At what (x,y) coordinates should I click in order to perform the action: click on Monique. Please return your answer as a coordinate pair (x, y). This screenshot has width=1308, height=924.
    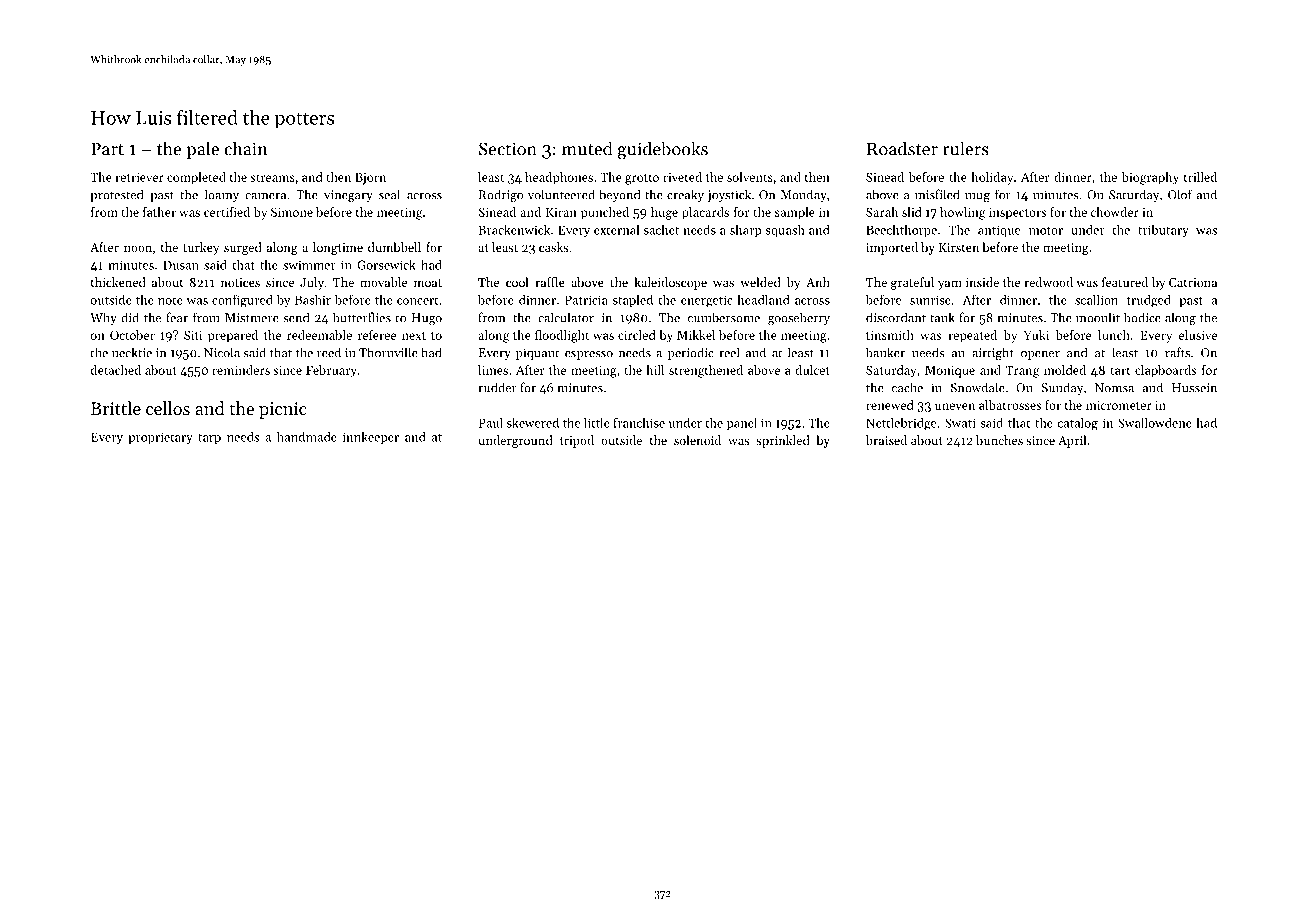
    Looking at the image, I should click on (950, 372).
